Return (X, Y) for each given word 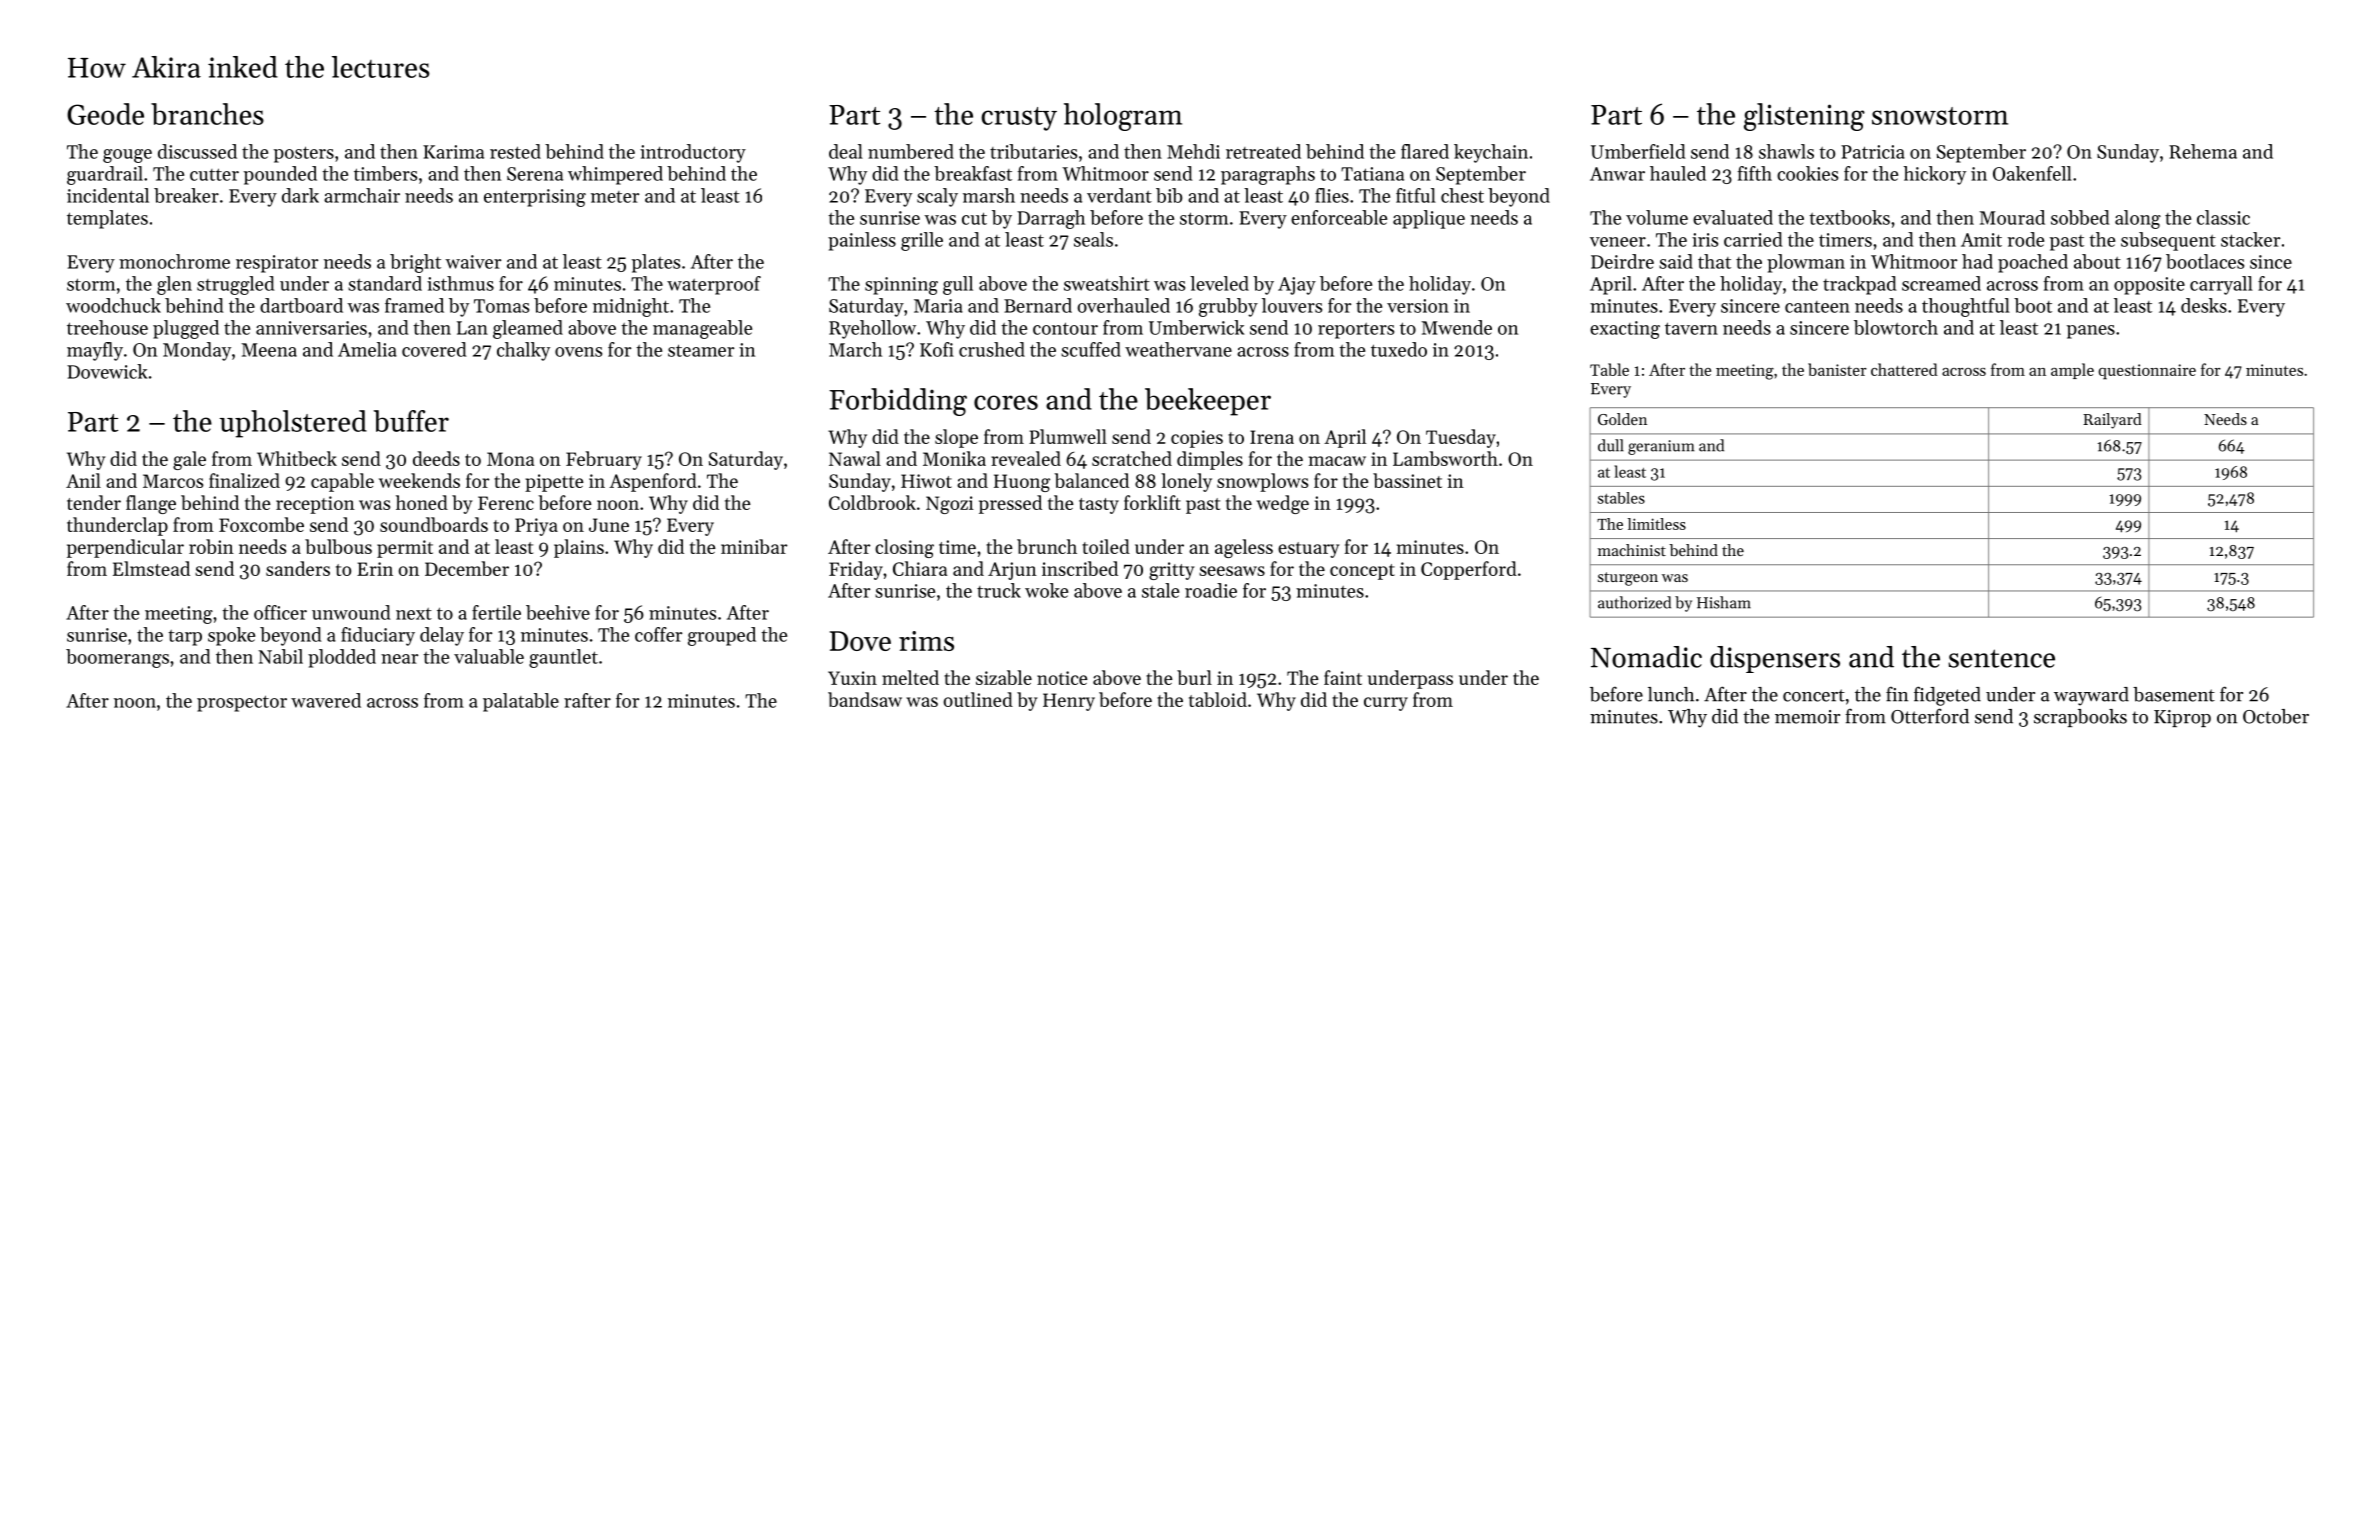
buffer (411, 421)
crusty (1019, 119)
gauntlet (563, 658)
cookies (1807, 173)
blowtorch (1896, 327)
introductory (693, 153)
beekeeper (1208, 402)
